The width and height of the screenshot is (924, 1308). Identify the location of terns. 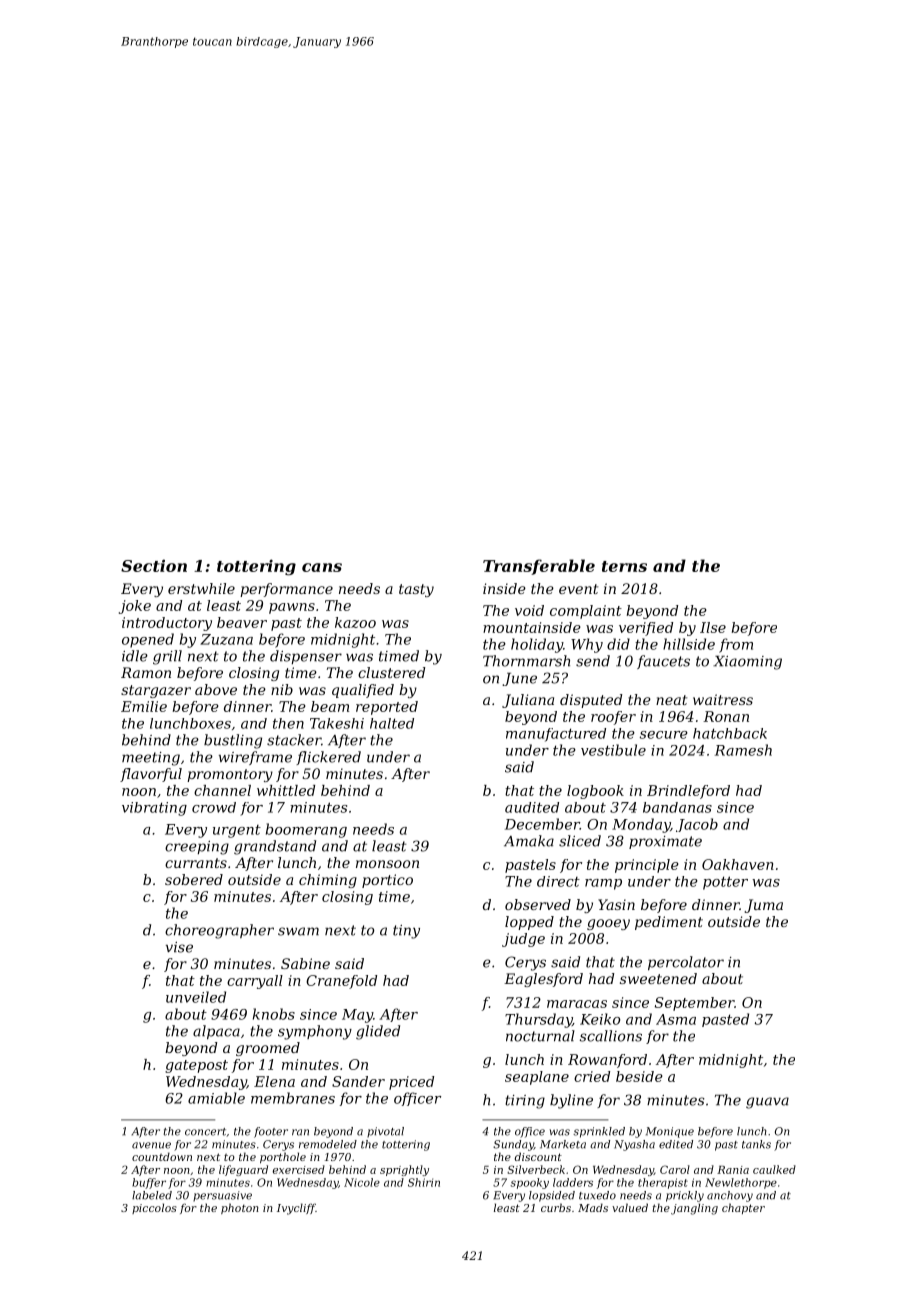
(624, 566).
